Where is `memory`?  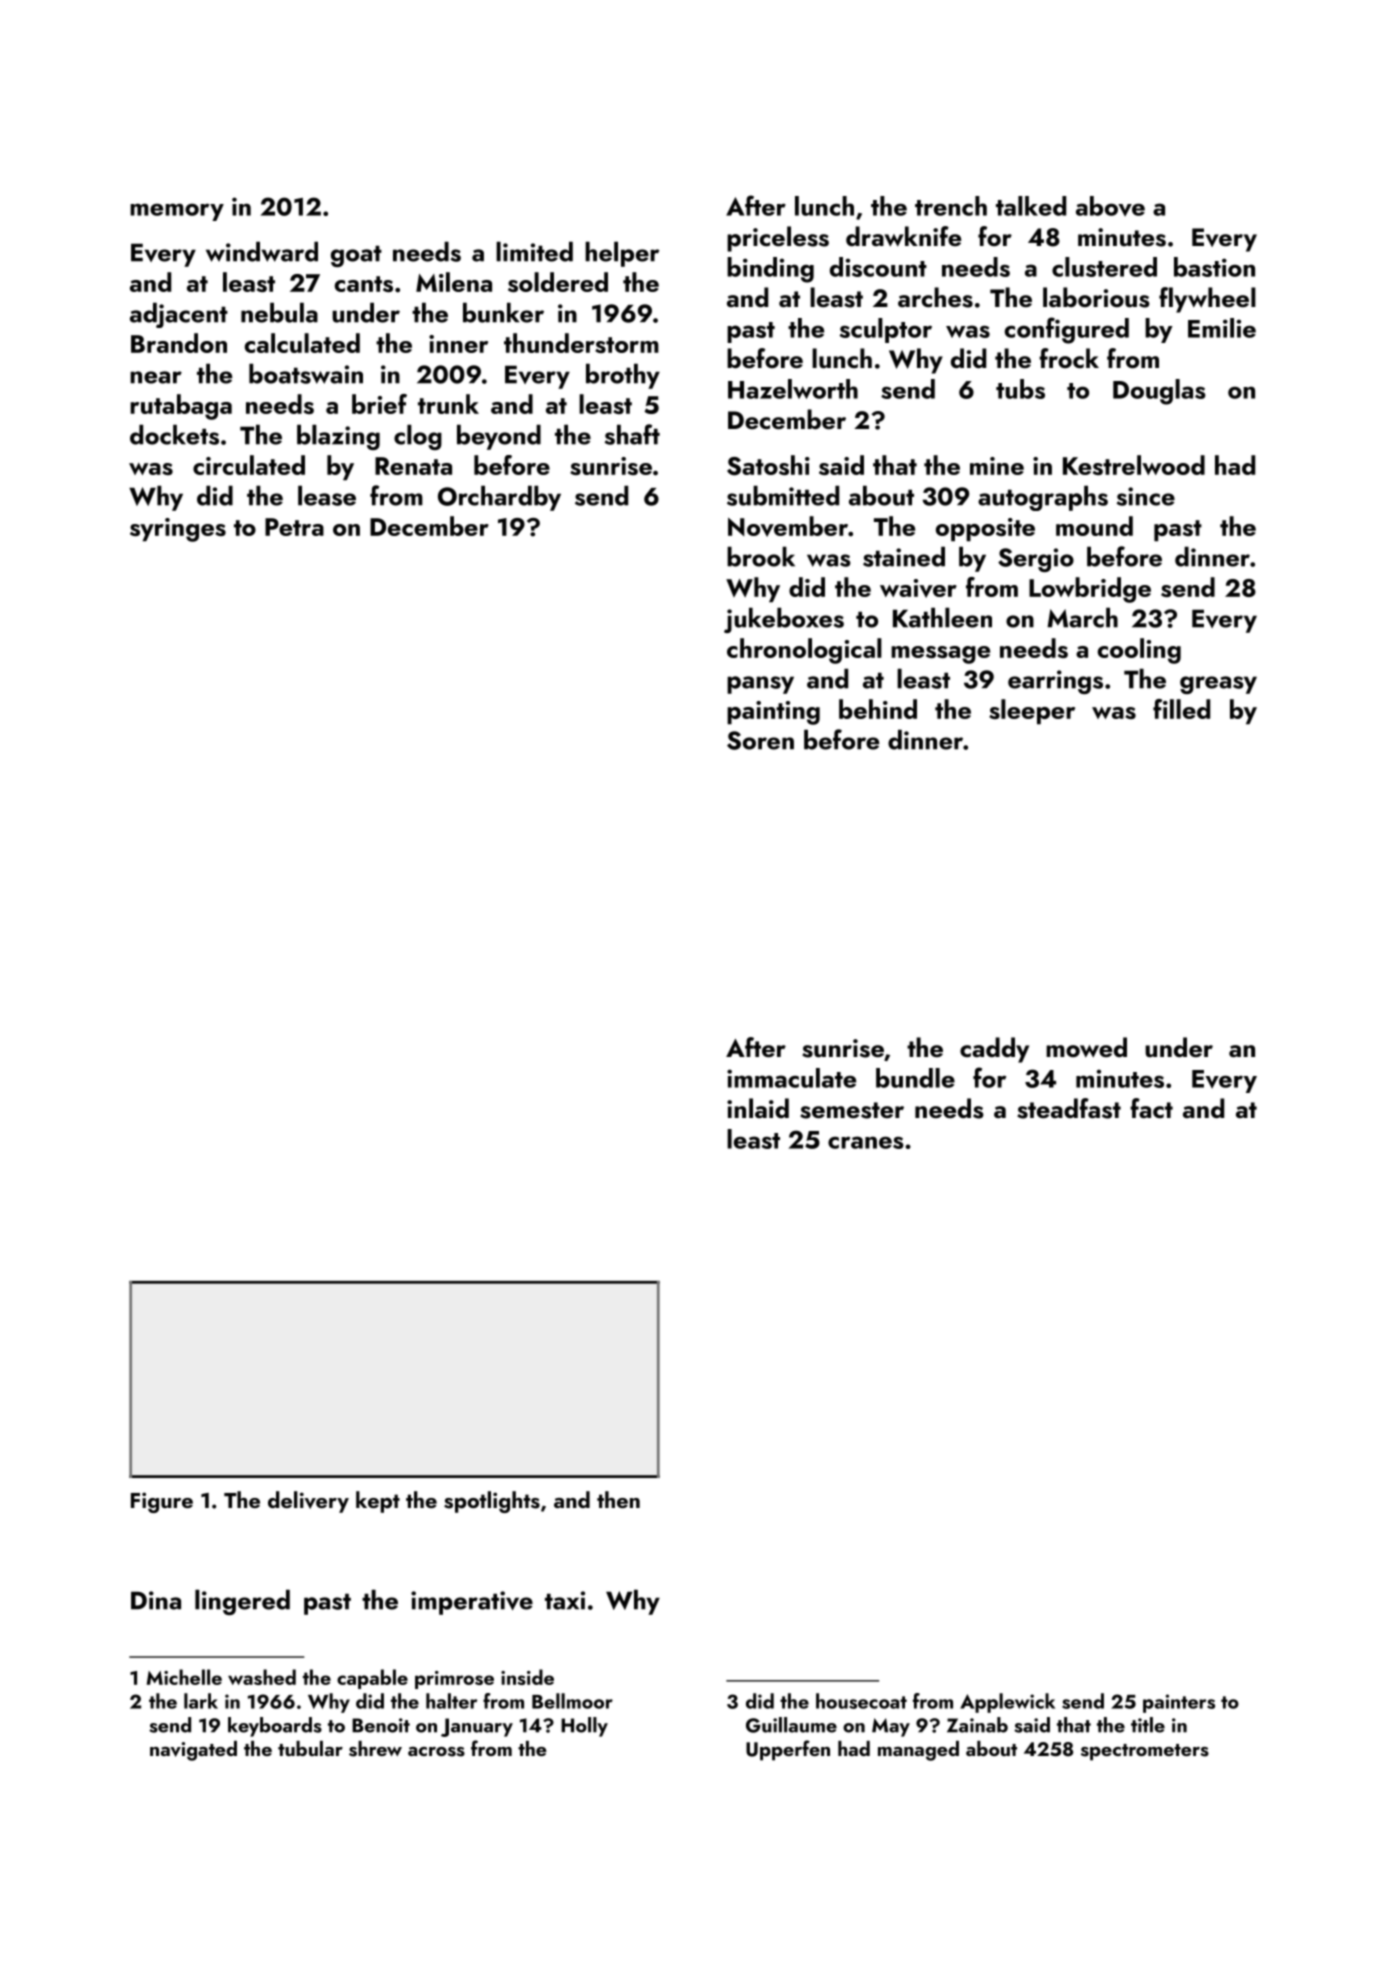
memory is located at coordinates (177, 212).
